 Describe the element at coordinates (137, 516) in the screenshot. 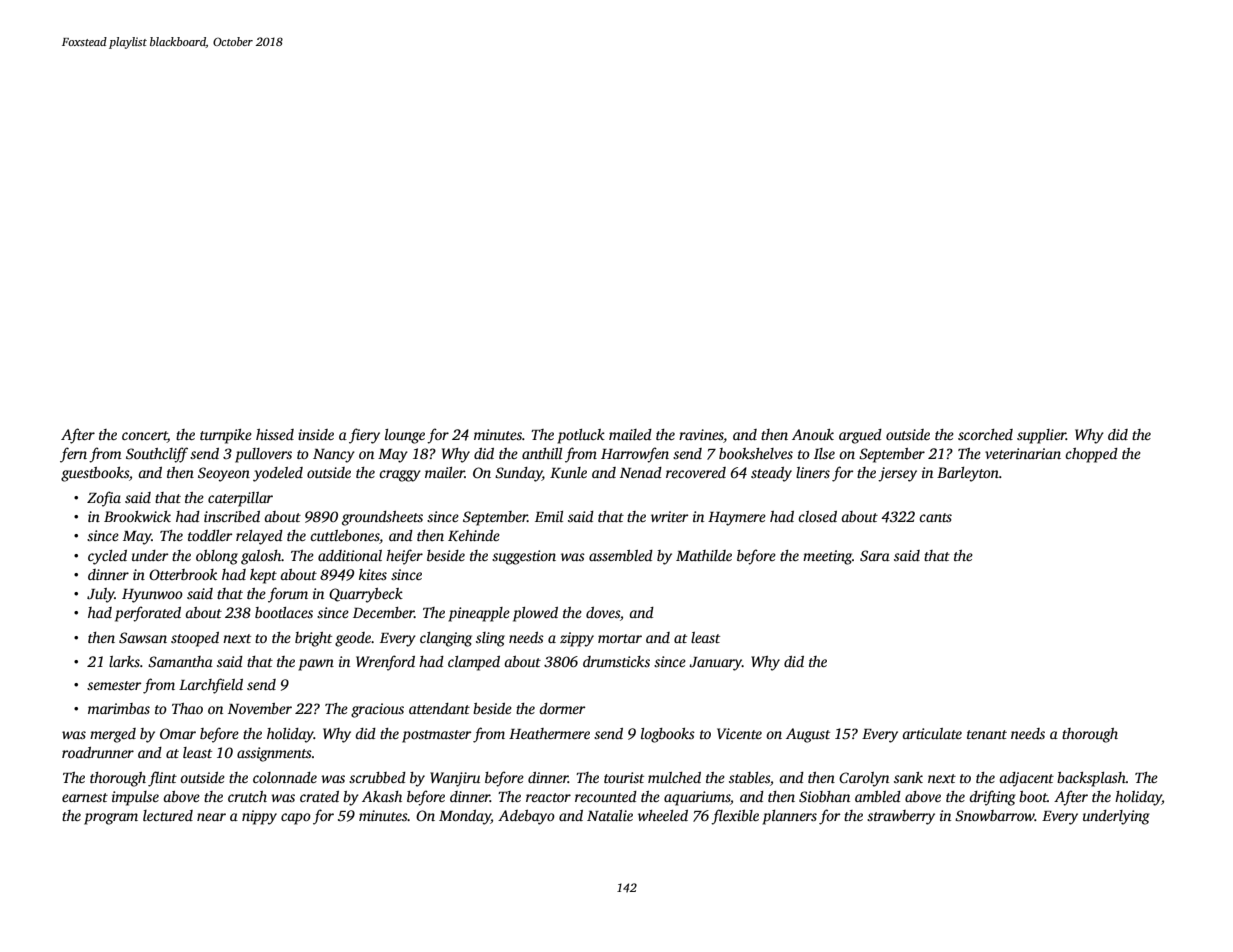

I see `Brookwick` at that location.
